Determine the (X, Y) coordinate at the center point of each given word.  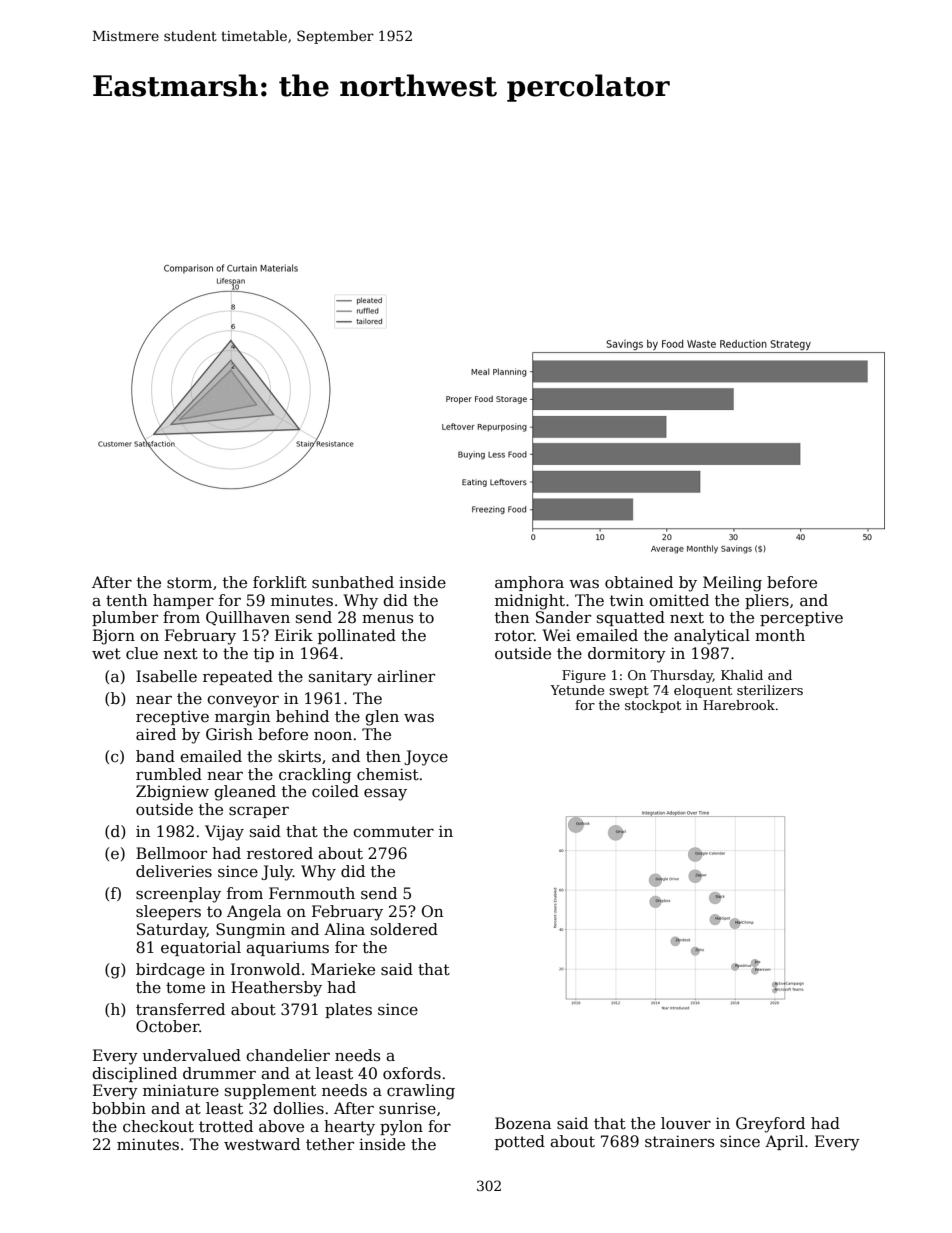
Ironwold (265, 969)
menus (387, 619)
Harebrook (739, 705)
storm (189, 583)
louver (686, 1123)
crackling (315, 776)
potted (520, 1142)
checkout (158, 1126)
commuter (393, 832)
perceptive (801, 618)
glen (382, 718)
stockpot (653, 706)
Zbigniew (172, 793)
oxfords (412, 1073)
